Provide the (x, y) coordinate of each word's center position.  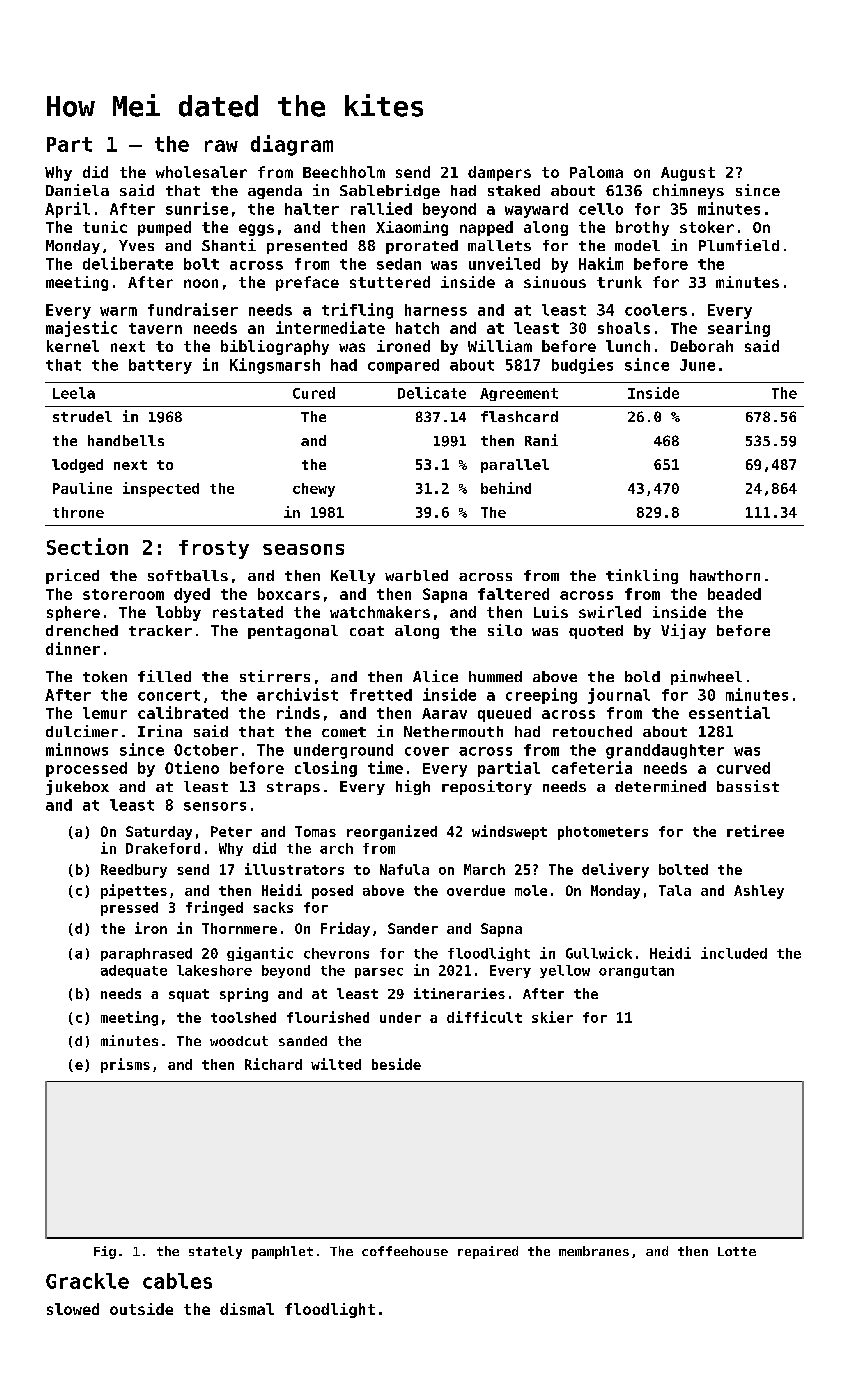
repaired (488, 1252)
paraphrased (146, 954)
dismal (247, 1309)
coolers (656, 310)
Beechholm (344, 172)
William (500, 346)
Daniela (77, 190)
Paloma (596, 172)
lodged (77, 466)
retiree (755, 831)
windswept (509, 832)
